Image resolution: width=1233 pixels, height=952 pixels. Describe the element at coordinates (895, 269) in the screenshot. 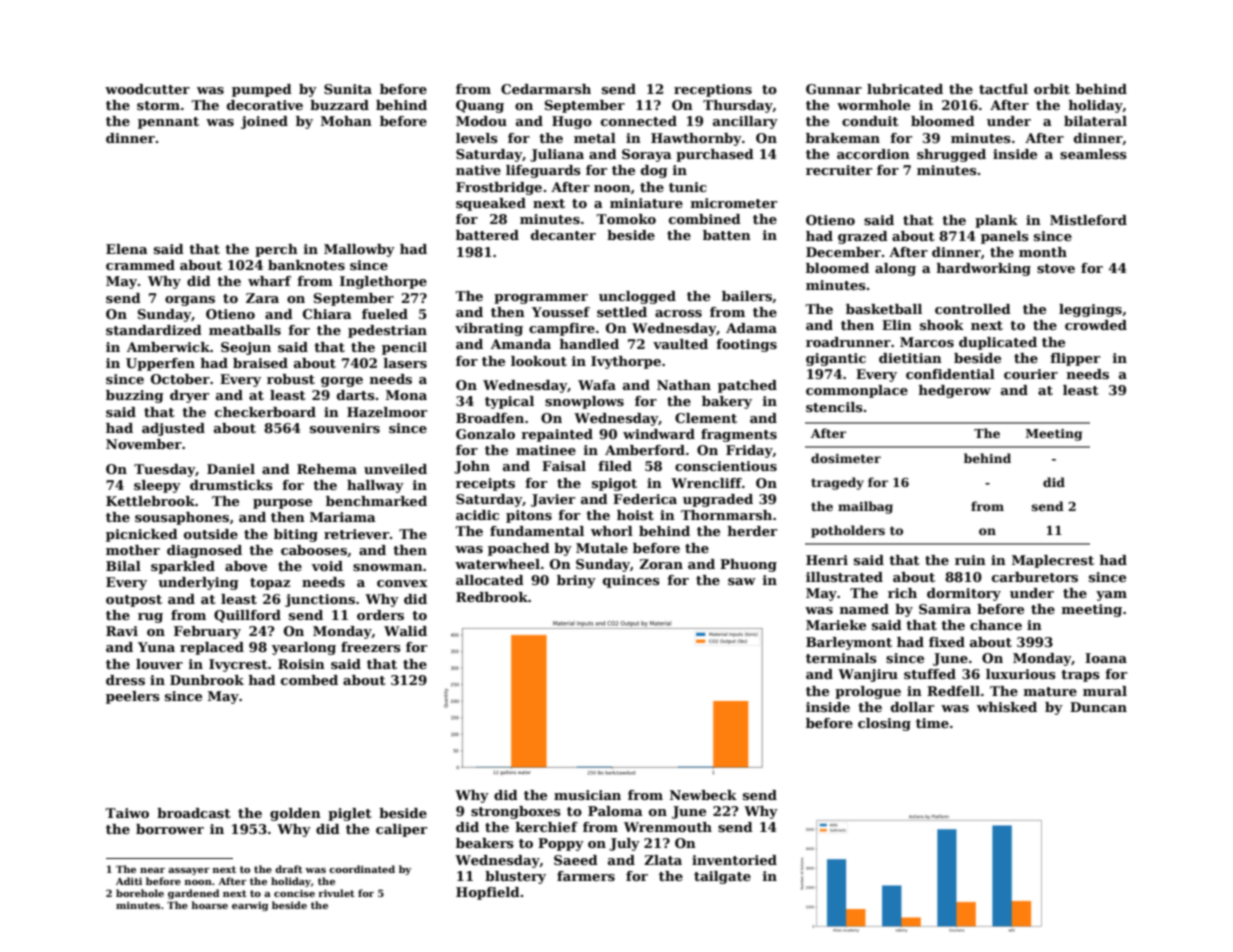

I see `along` at that location.
